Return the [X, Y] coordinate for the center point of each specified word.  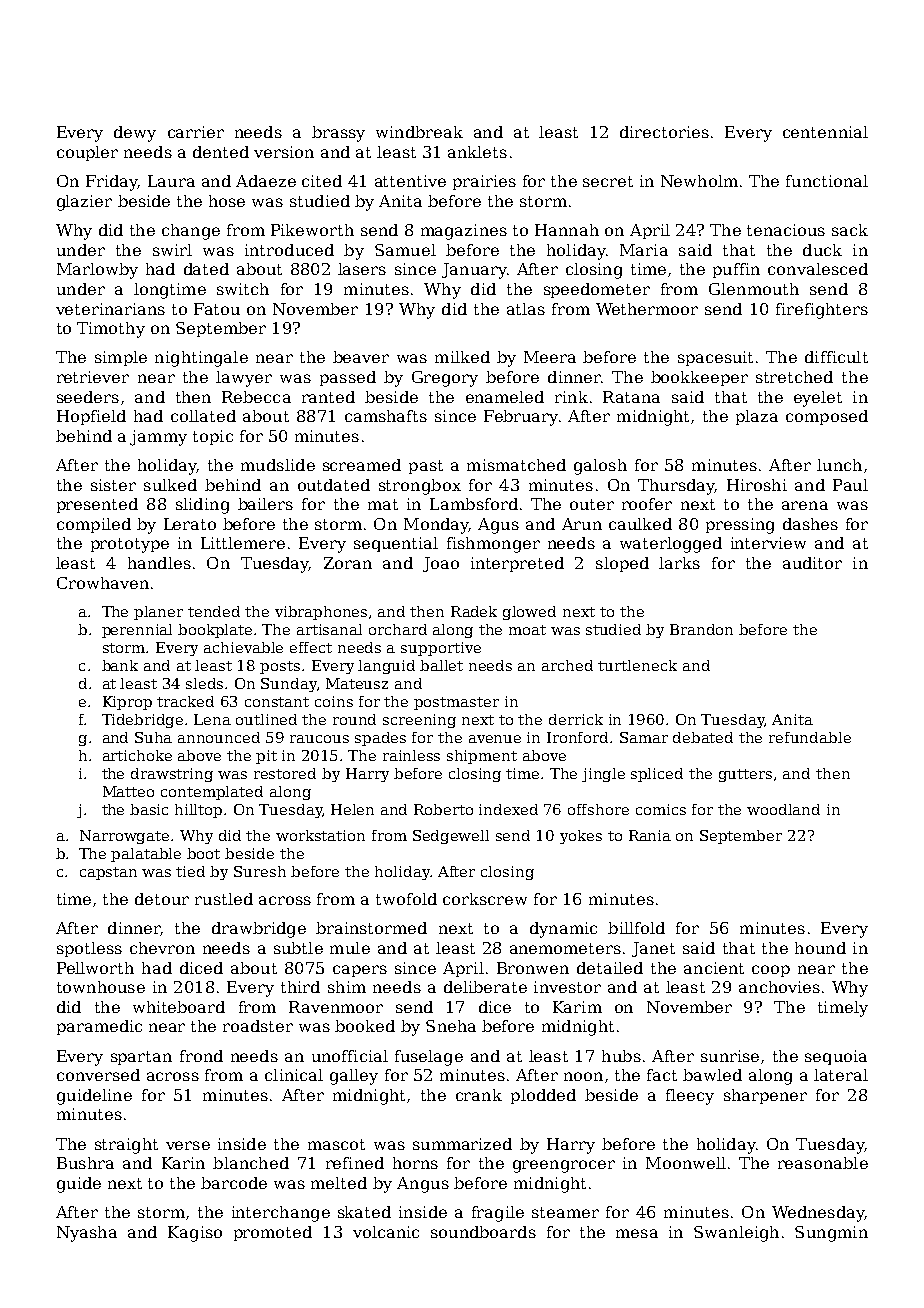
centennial [825, 132]
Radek [474, 611]
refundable [810, 737]
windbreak [419, 132]
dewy [135, 134]
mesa [637, 1233]
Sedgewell [451, 837]
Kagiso [195, 1234]
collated [203, 416]
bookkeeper [699, 378]
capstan [108, 873]
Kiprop [127, 703]
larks [679, 563]
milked [462, 357]
